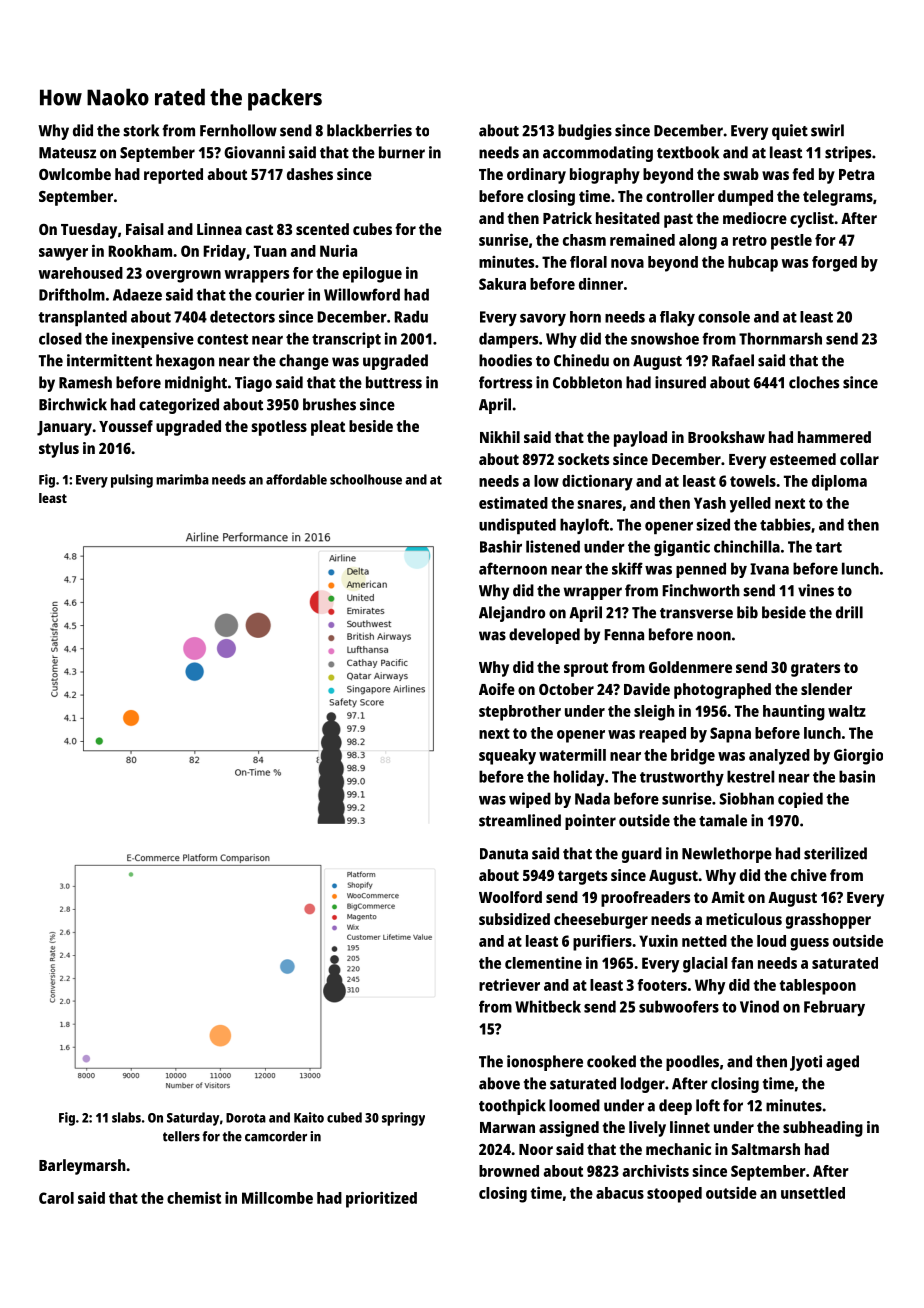  I want to click on transverse, so click(696, 613).
